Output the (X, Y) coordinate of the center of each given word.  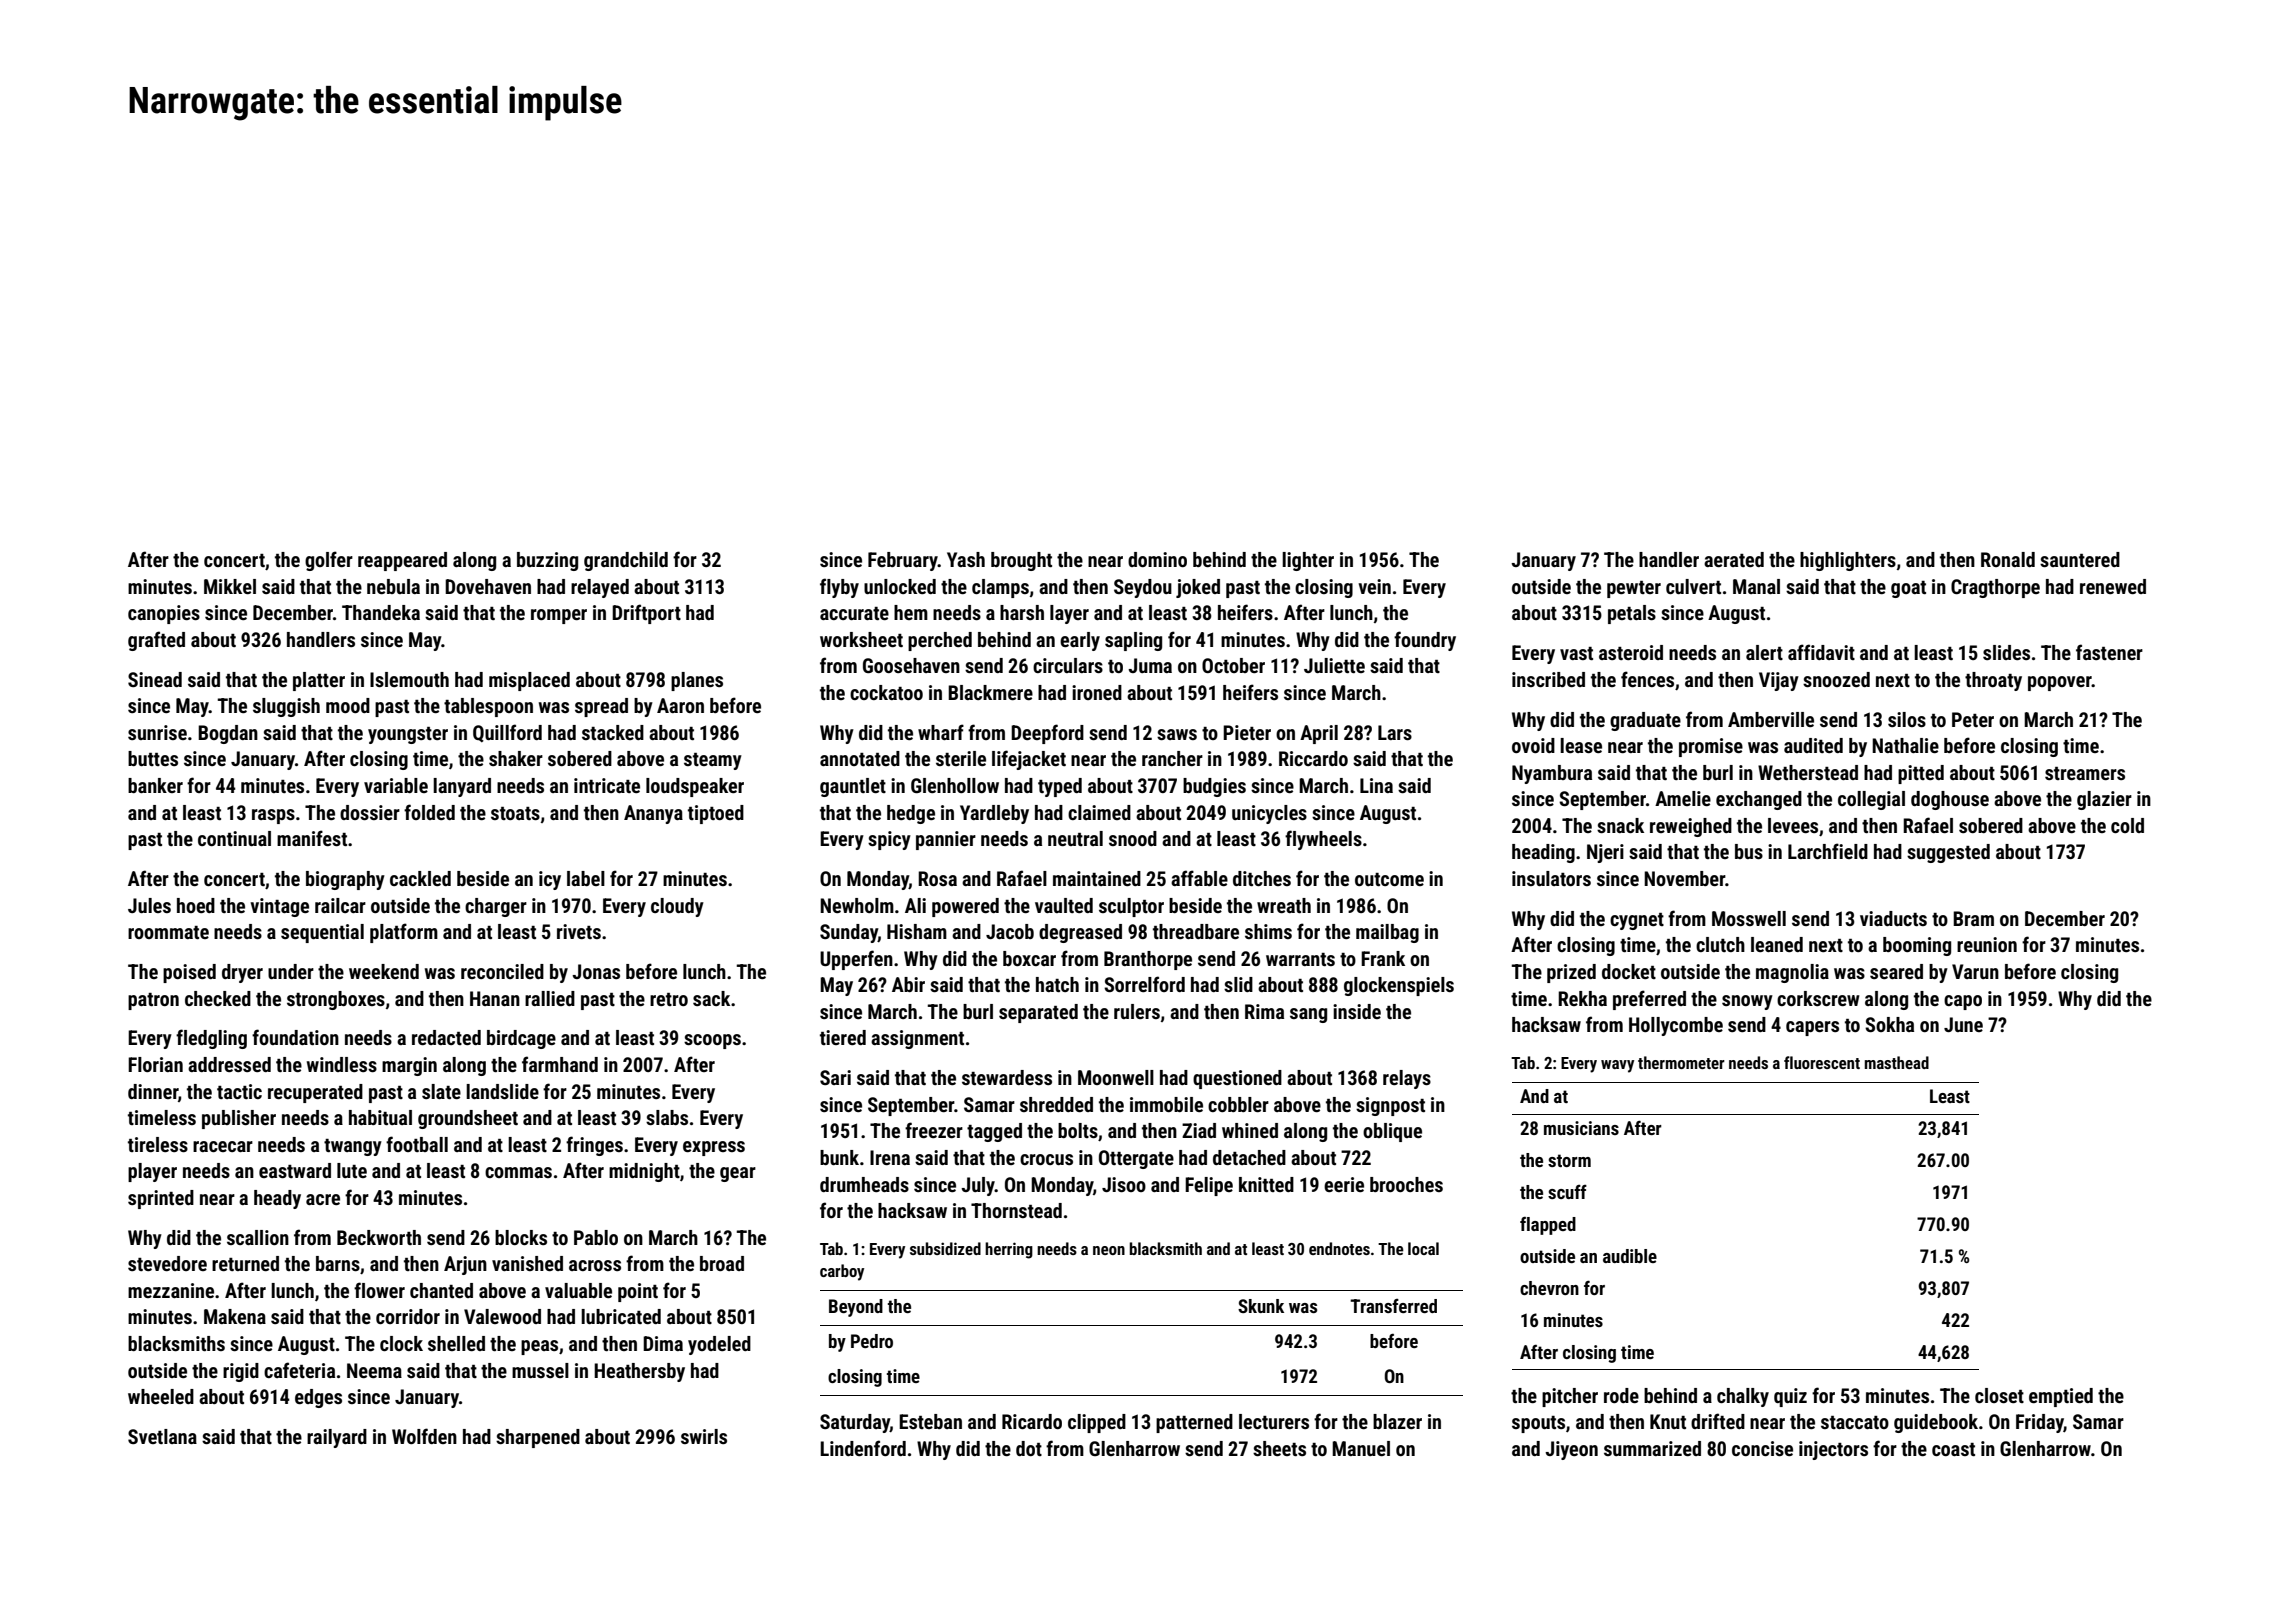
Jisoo (1124, 1184)
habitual (380, 1117)
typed (1060, 787)
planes (697, 681)
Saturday (855, 1423)
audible (1630, 1256)
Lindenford (863, 1448)
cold (2127, 825)
